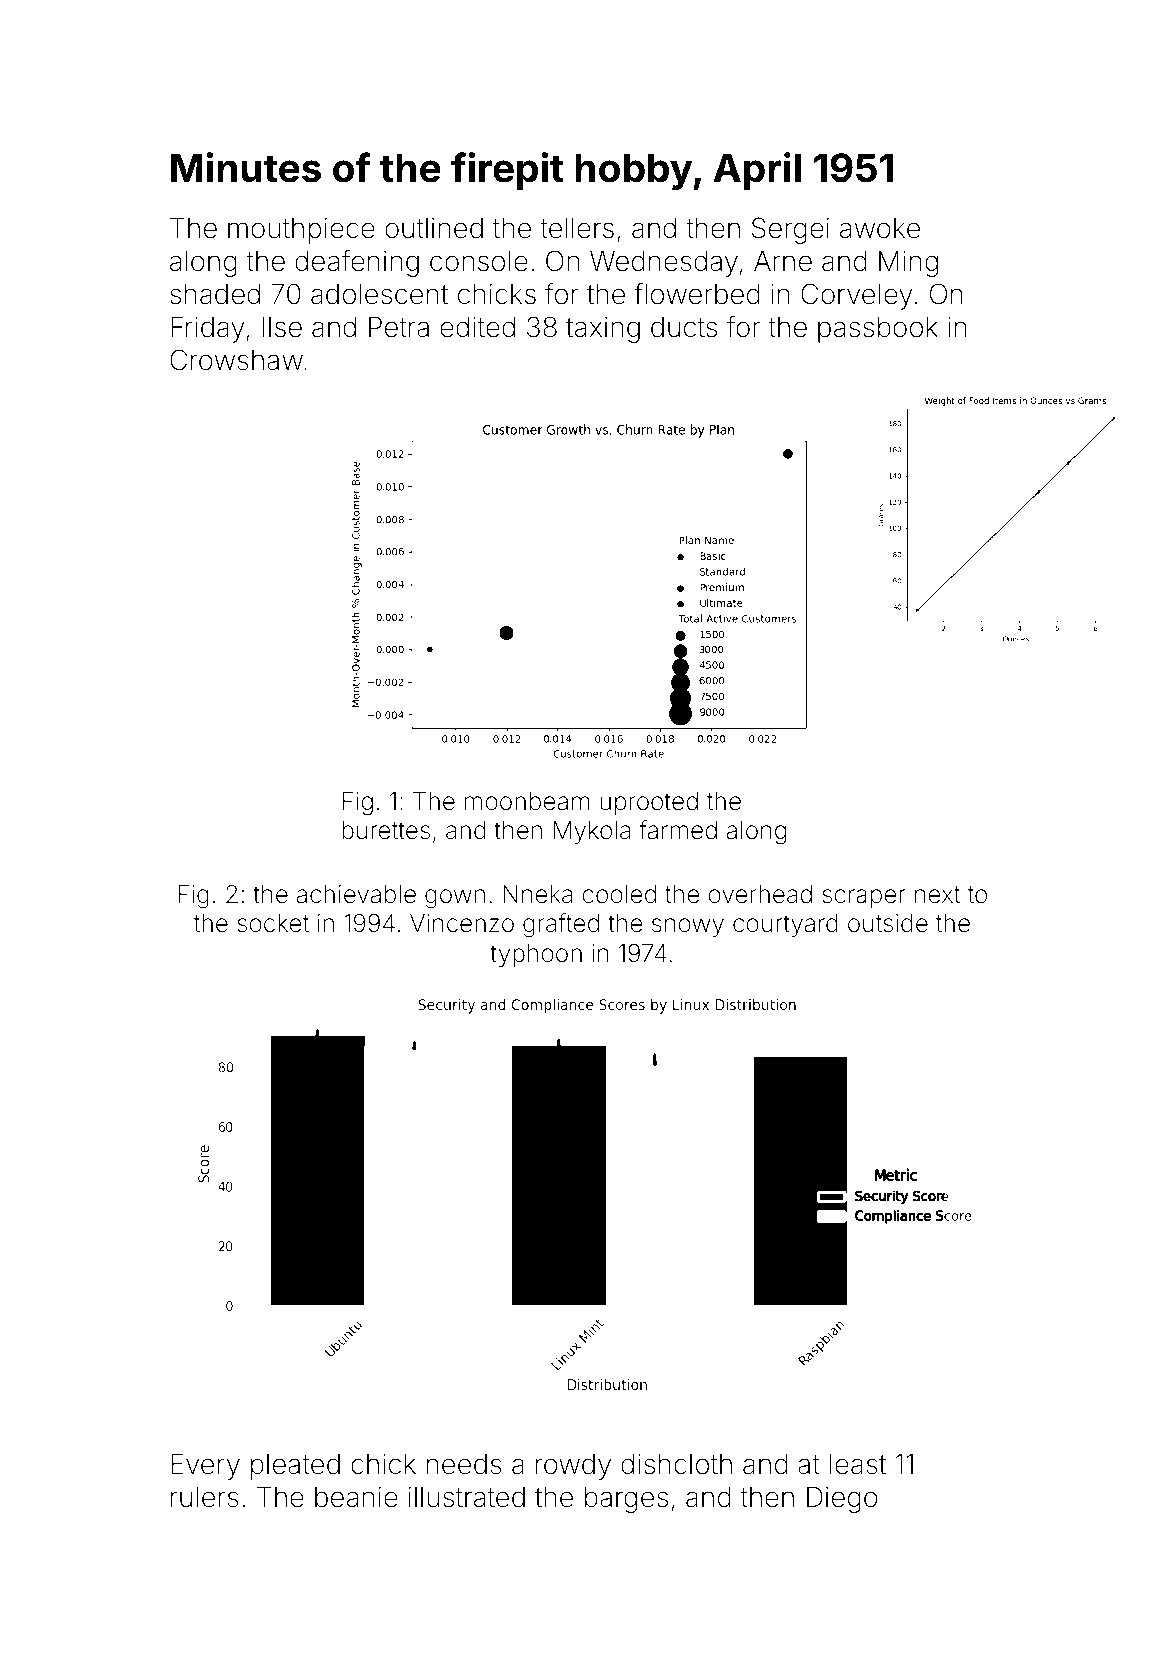 This document has height=1654, width=1165. Describe the element at coordinates (273, 923) in the document. I see `socket` at that location.
